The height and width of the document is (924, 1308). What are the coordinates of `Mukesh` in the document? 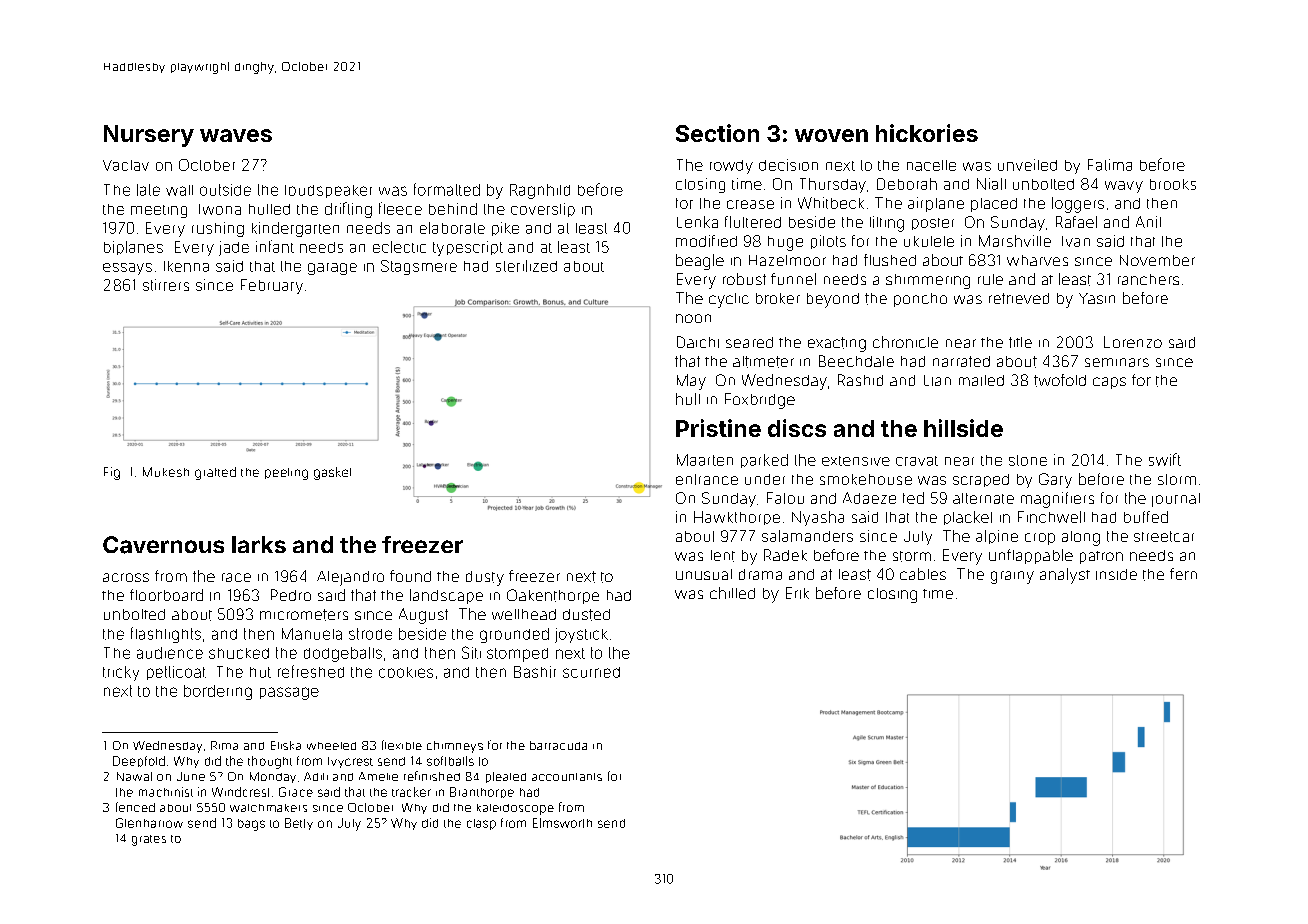 It's located at (166, 472).
